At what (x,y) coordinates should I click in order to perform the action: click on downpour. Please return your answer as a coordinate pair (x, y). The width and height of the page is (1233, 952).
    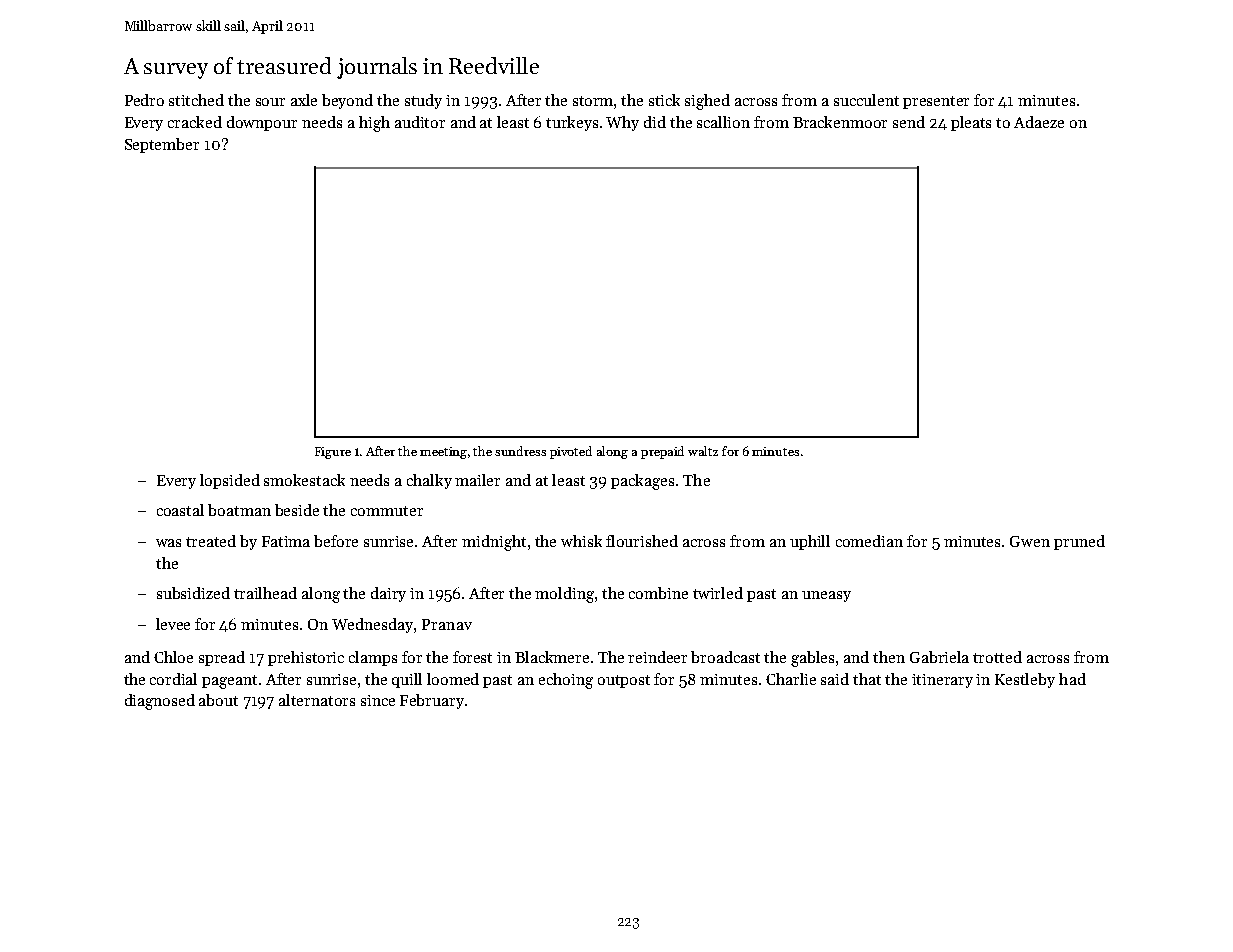
    Looking at the image, I should click on (262, 123).
